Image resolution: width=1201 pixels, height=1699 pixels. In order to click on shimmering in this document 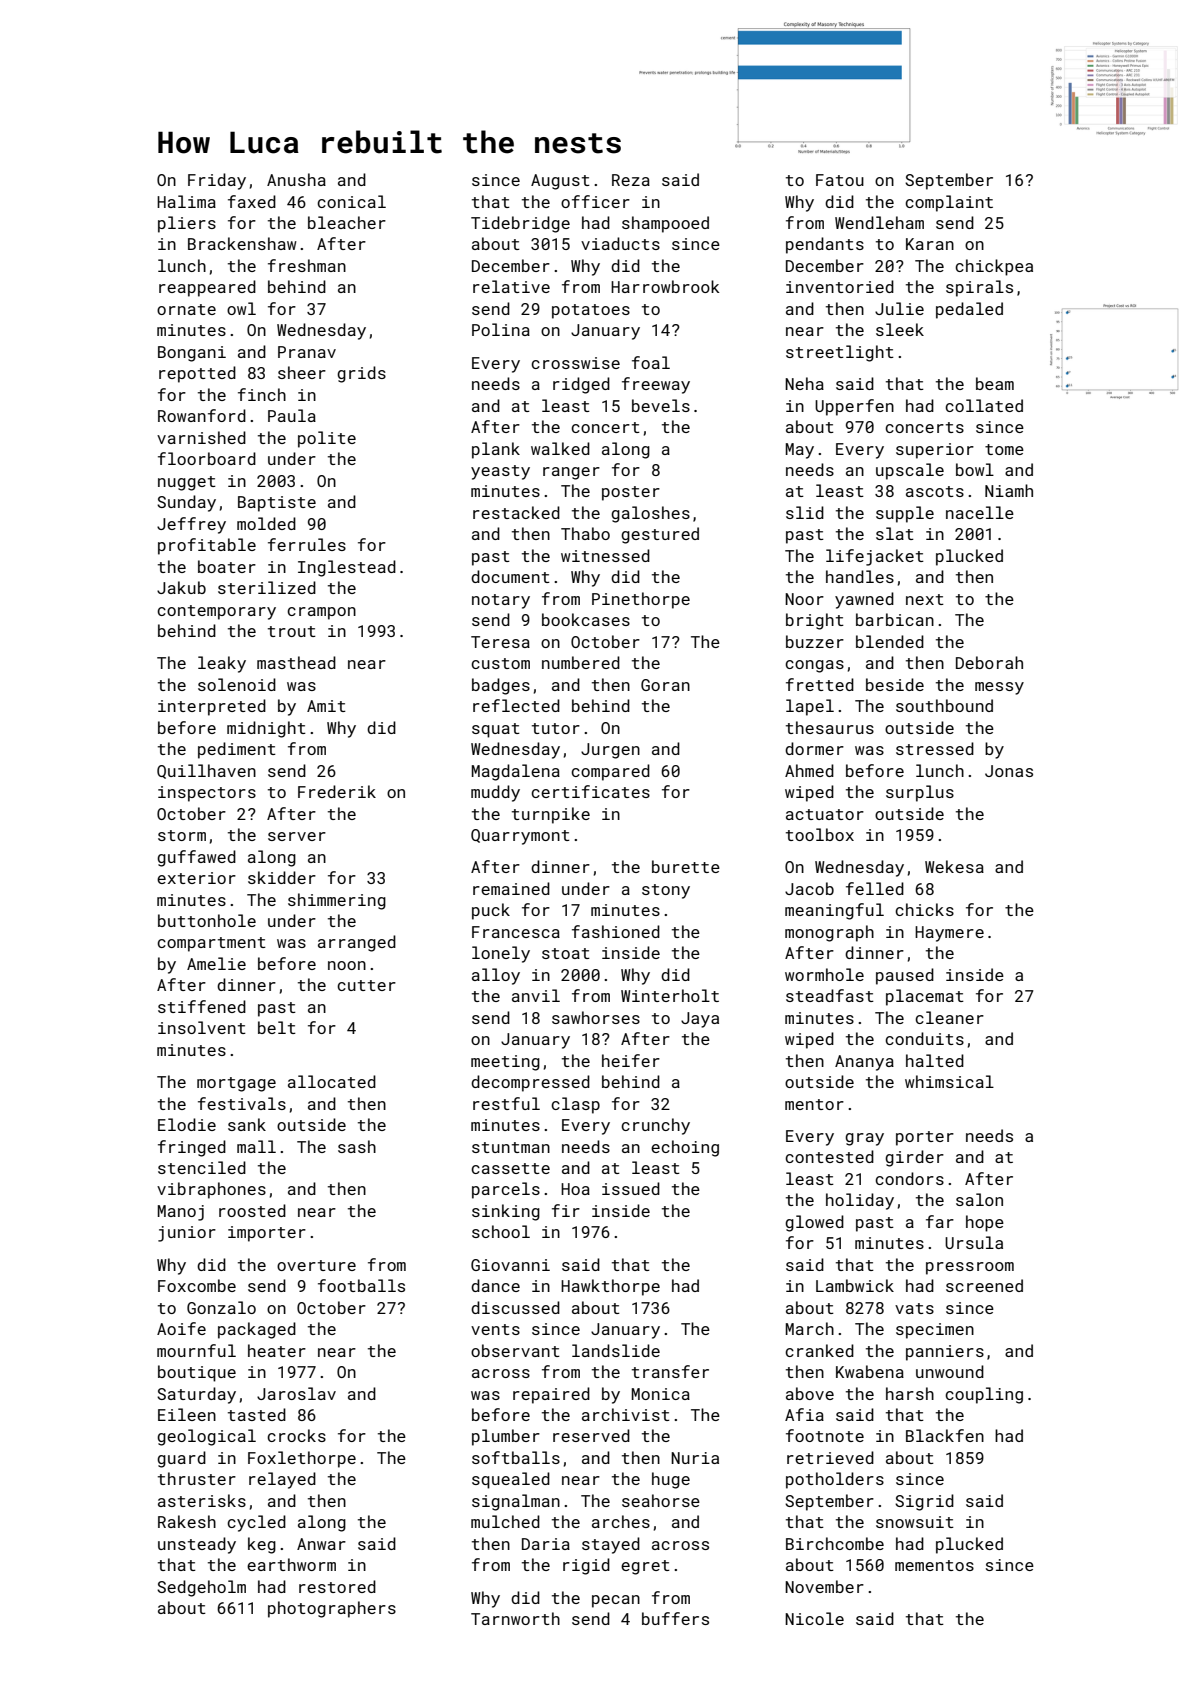, I will do `click(337, 901)`.
